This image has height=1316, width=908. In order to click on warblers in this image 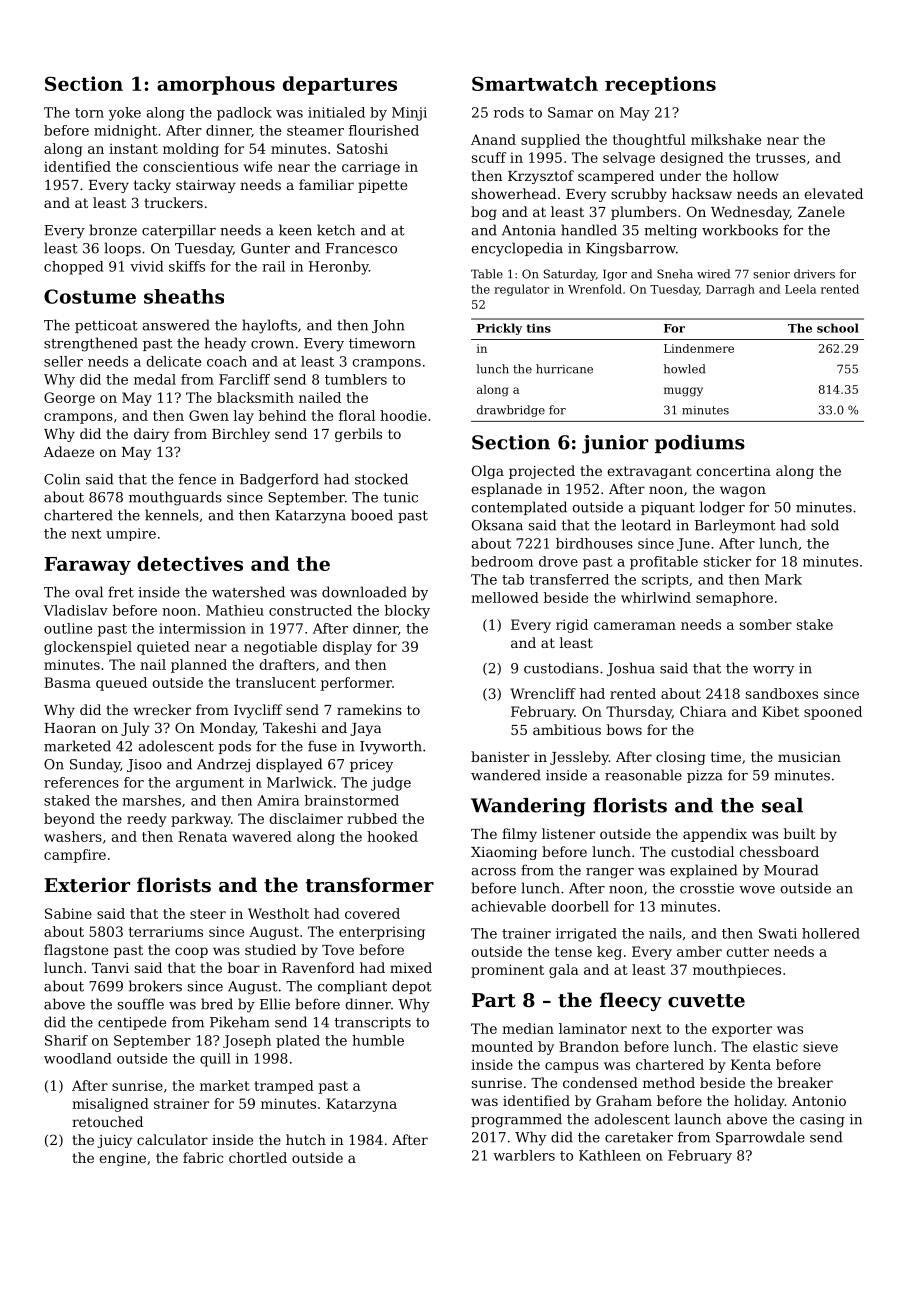, I will do `click(524, 1155)`.
